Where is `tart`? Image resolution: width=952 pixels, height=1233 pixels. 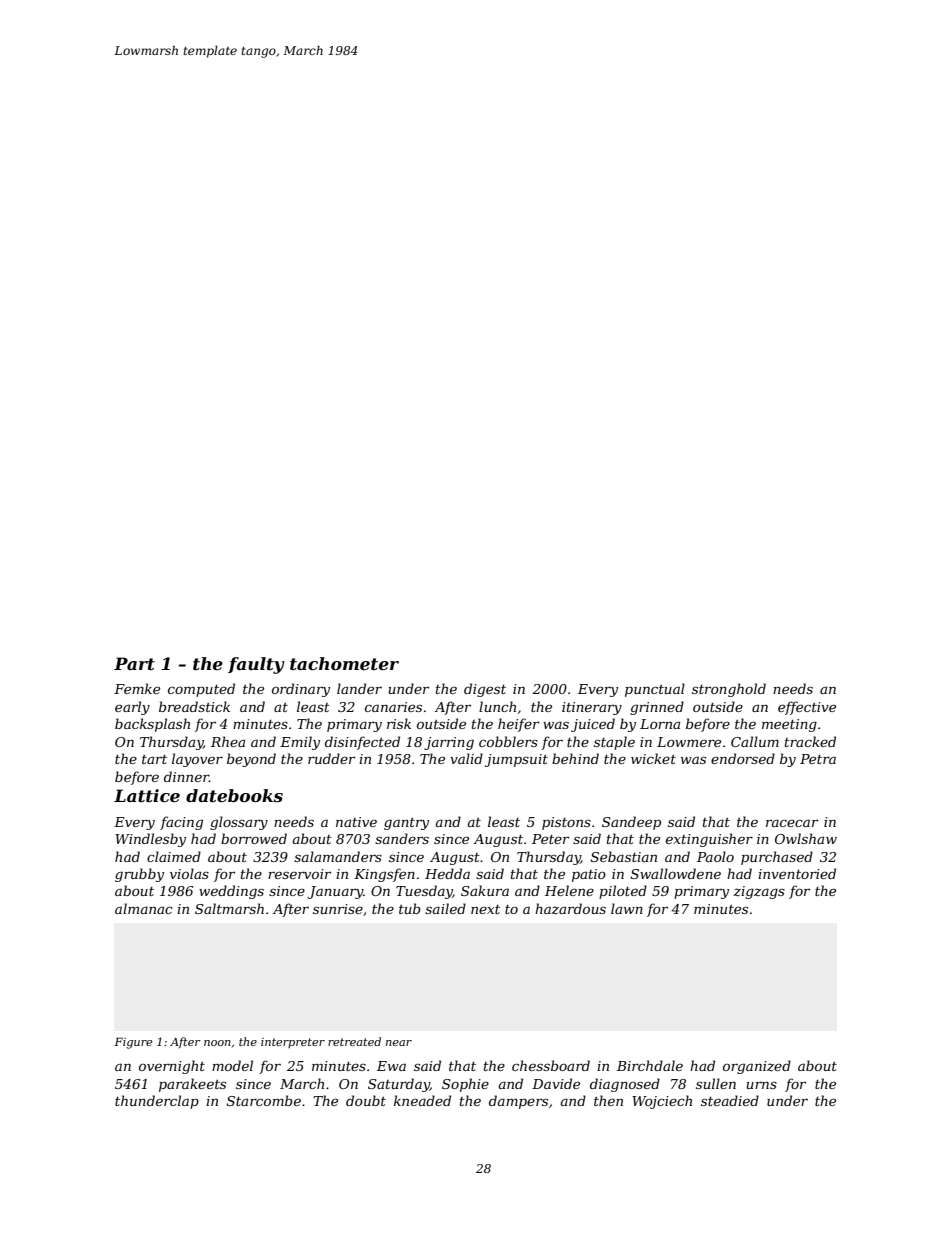
tart is located at coordinates (154, 759).
